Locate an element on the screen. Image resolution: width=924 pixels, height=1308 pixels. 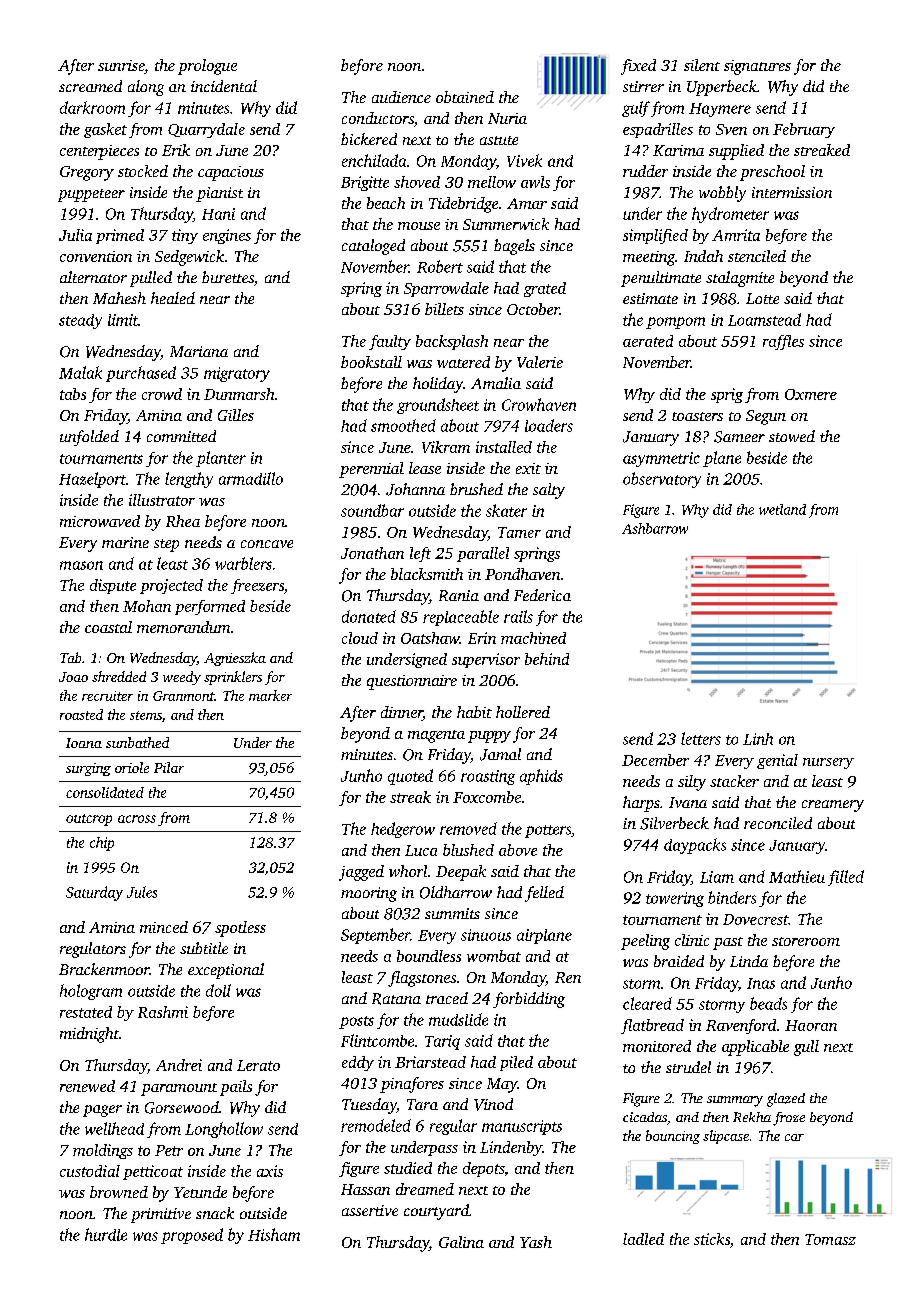
Lotte is located at coordinates (762, 298).
